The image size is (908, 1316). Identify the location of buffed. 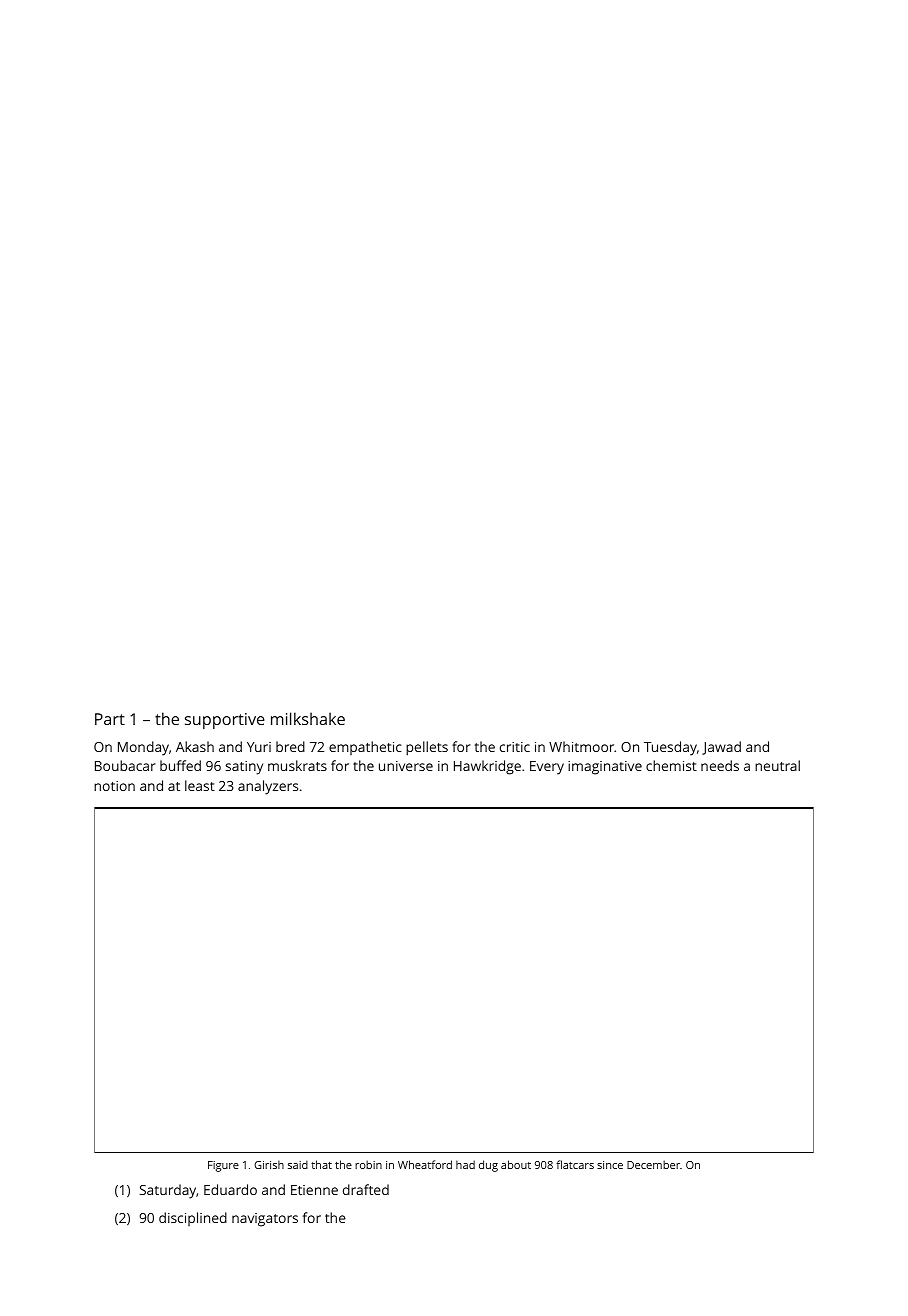
(180, 765).
